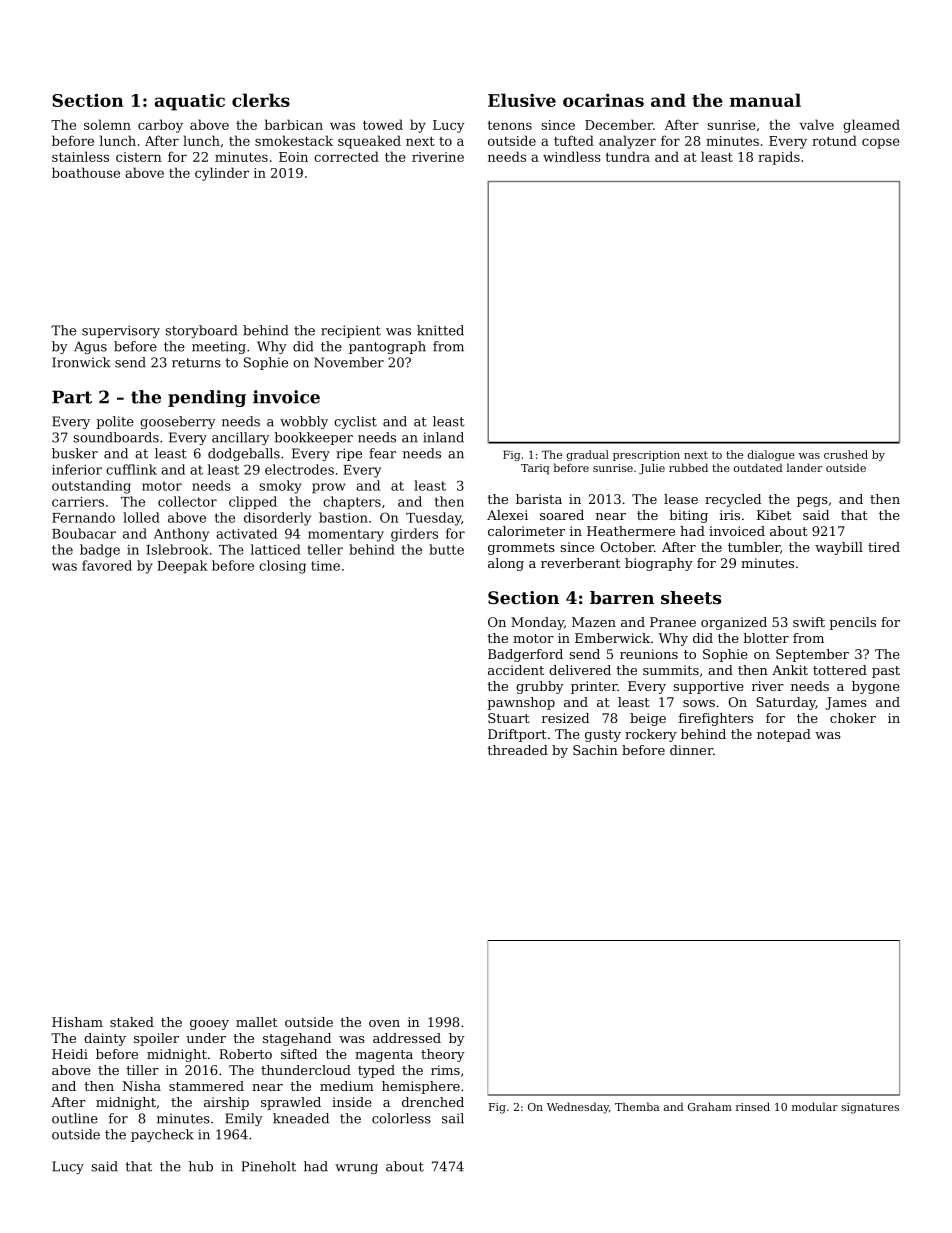 The image size is (952, 1233). What do you see at coordinates (189, 102) in the screenshot?
I see `aquatic` at bounding box center [189, 102].
